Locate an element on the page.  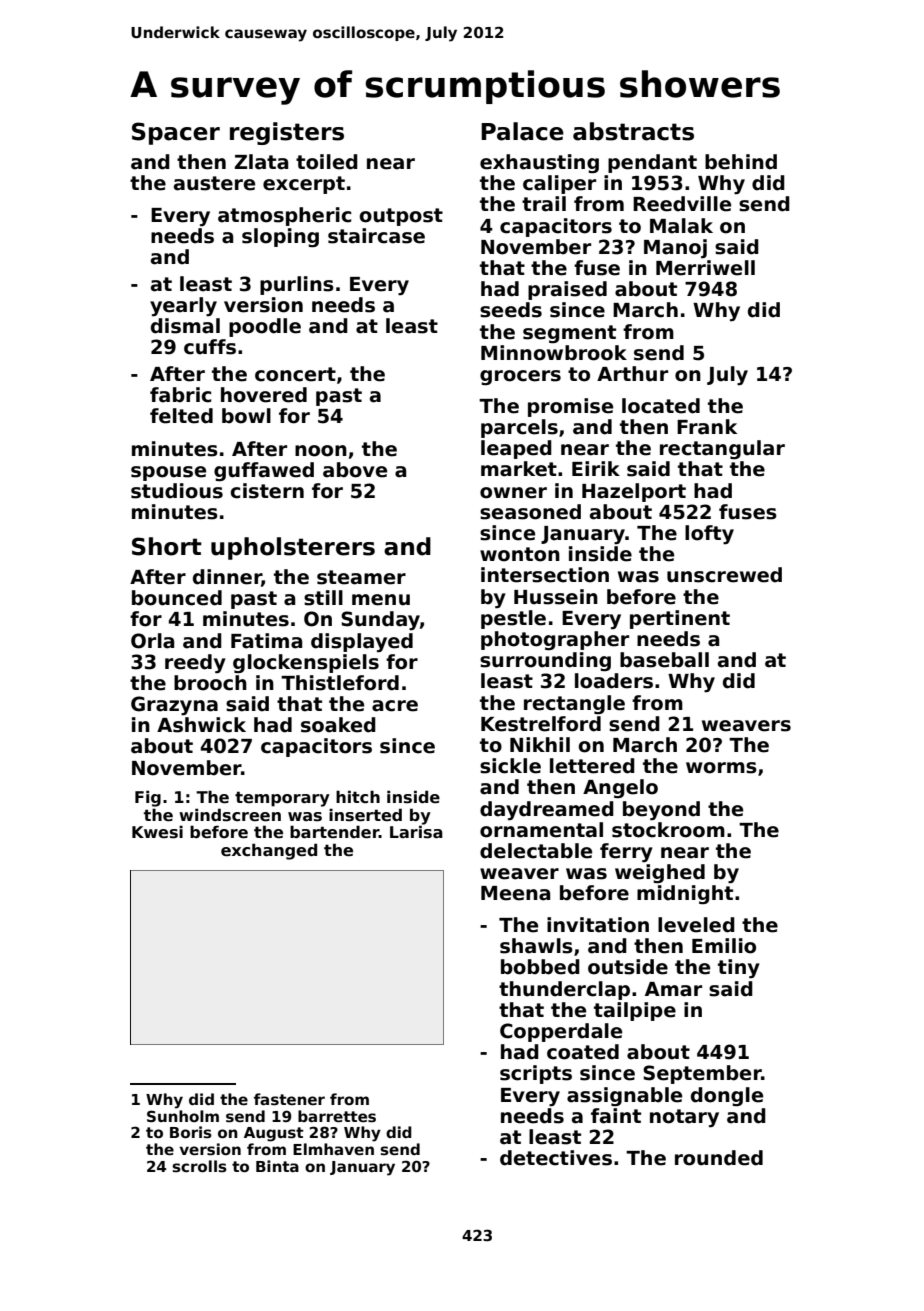
Sunholm is located at coordinates (183, 1116).
